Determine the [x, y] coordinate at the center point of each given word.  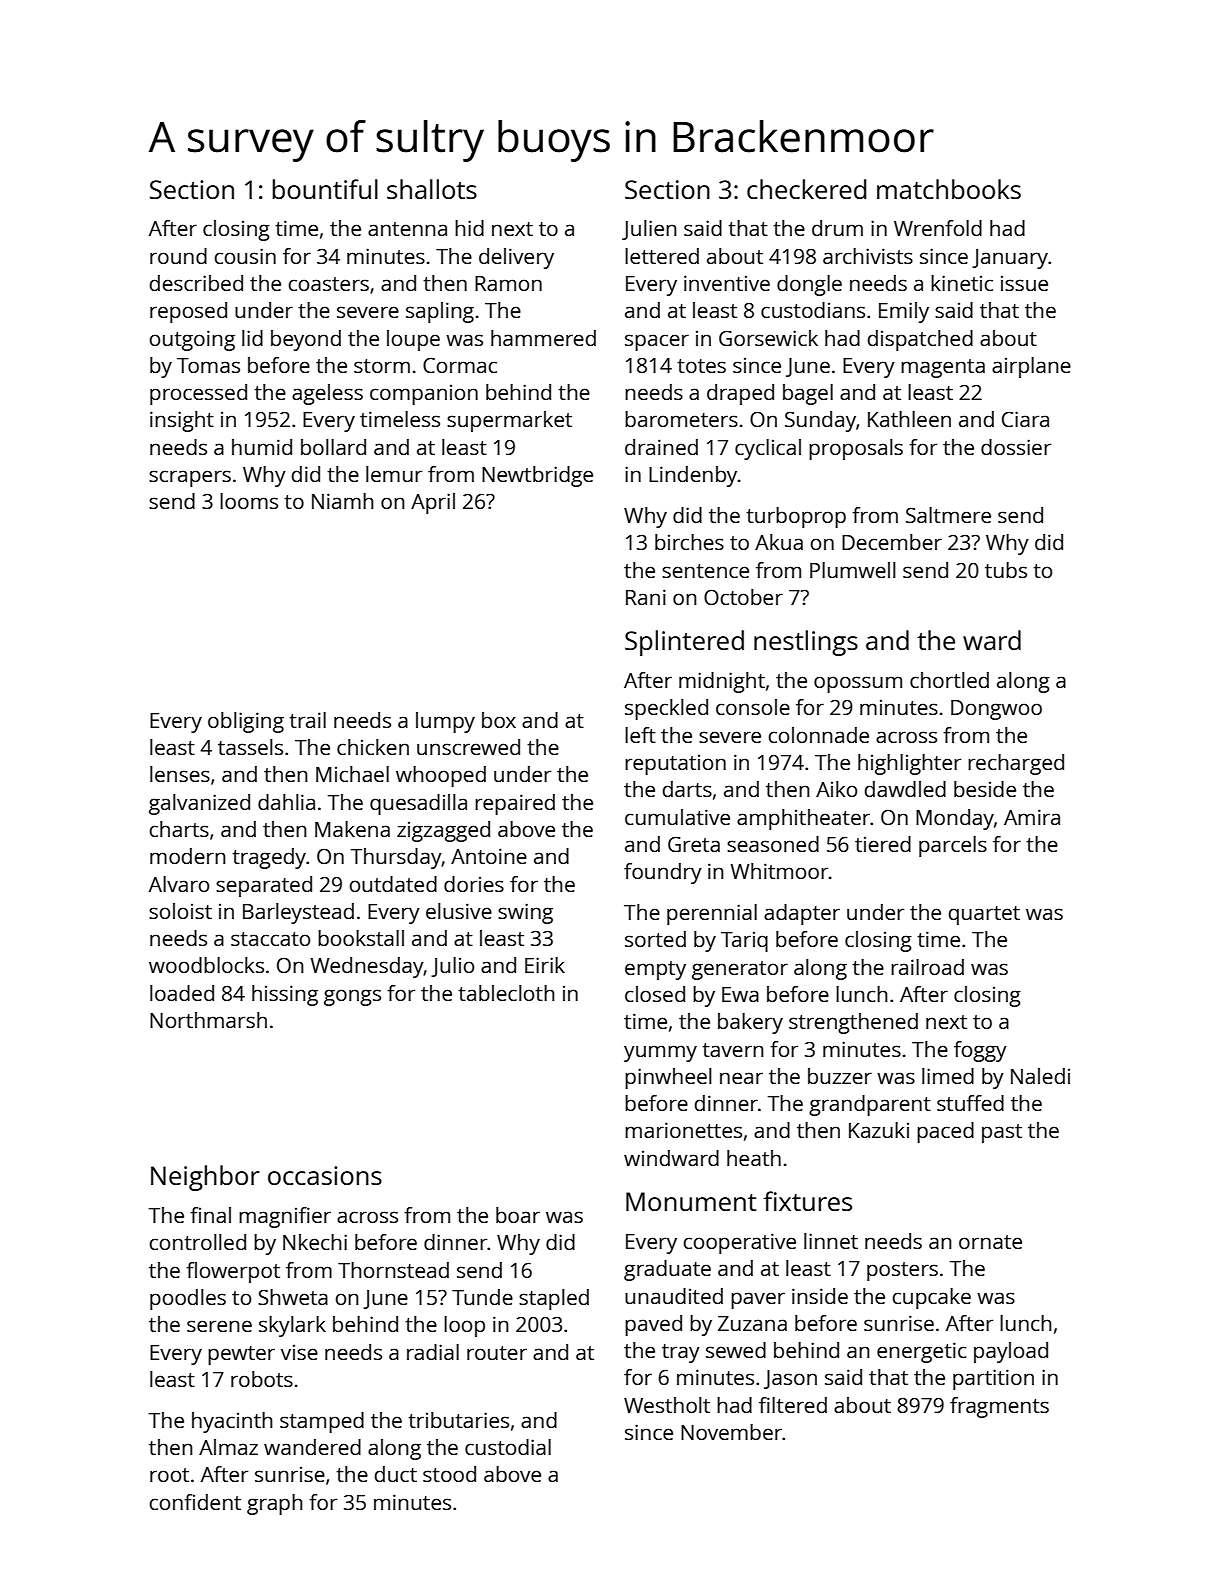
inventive [727, 283]
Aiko [836, 789]
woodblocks [206, 965]
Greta [694, 844]
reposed [188, 312]
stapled [554, 1299]
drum [837, 228]
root [169, 1475]
